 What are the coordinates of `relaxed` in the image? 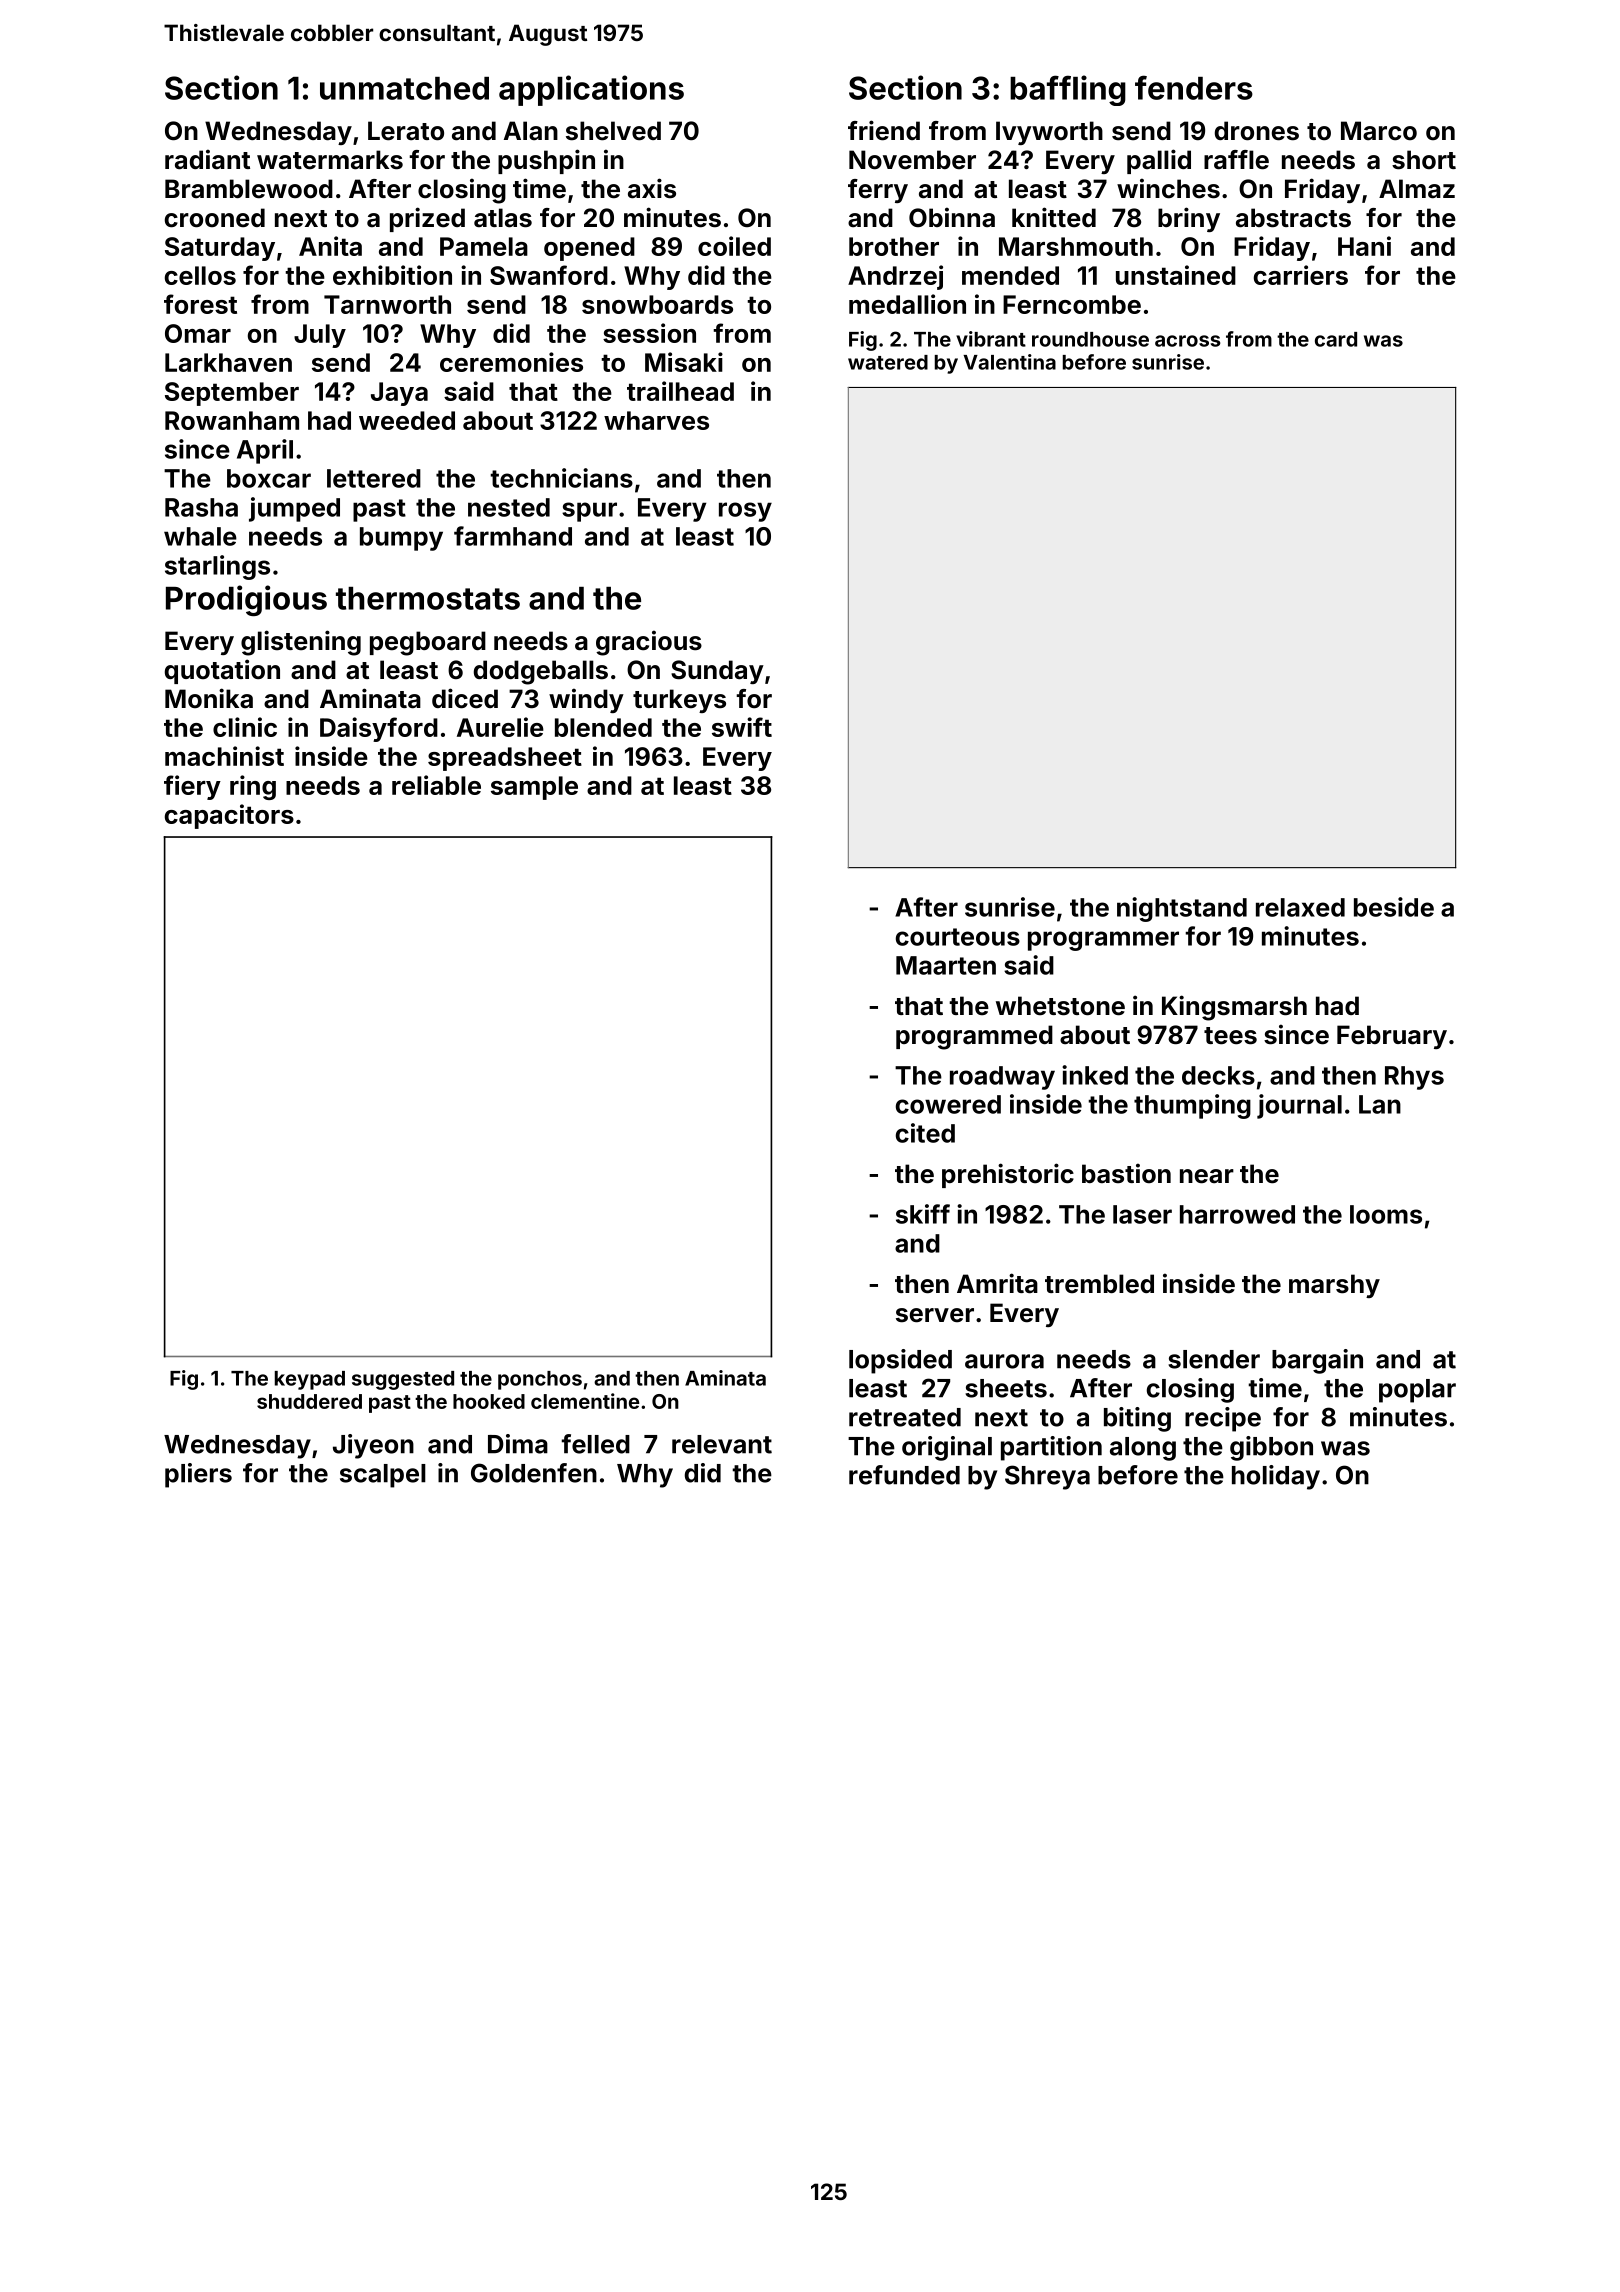 It's located at (1300, 907).
